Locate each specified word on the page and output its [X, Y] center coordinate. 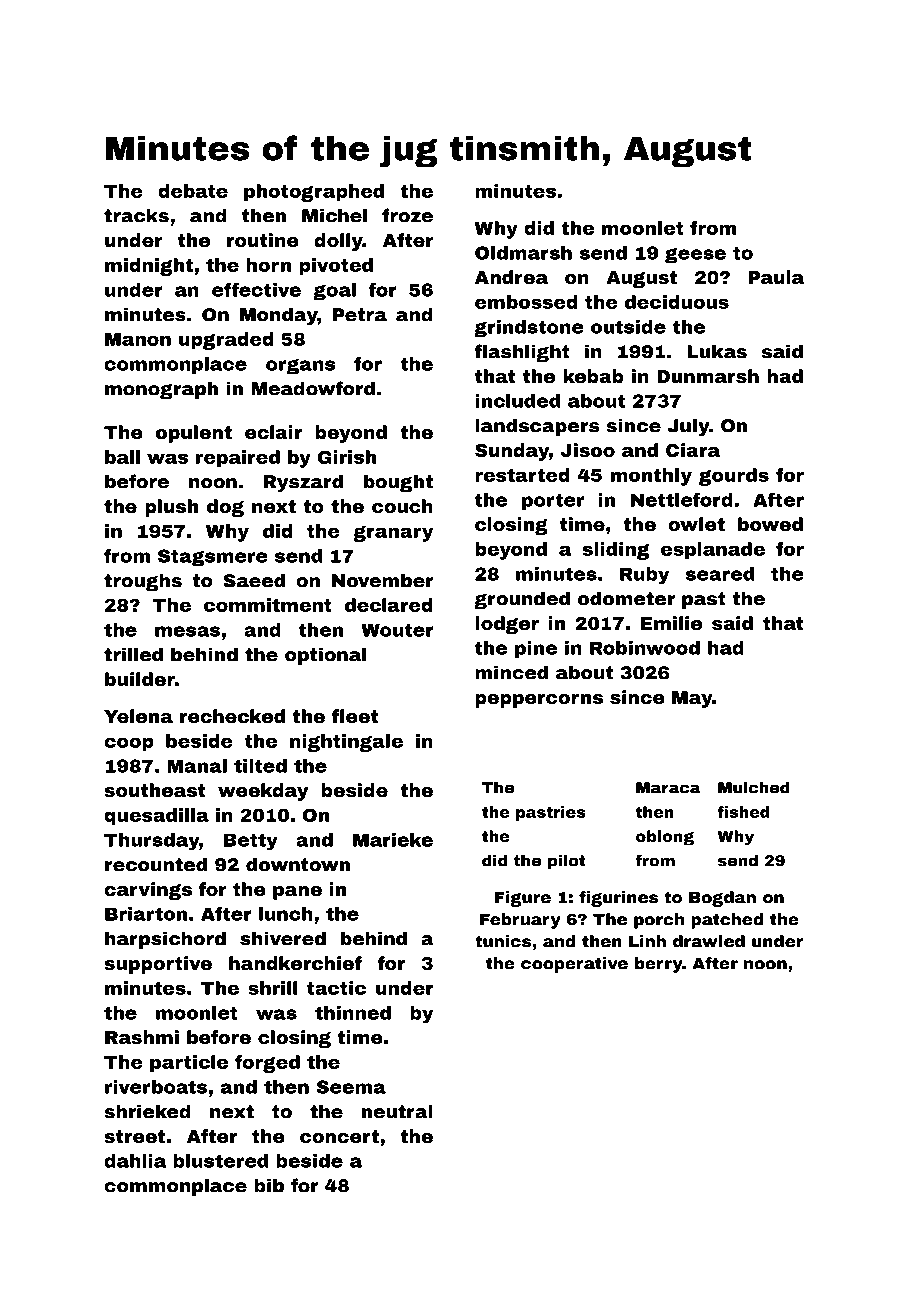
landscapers [537, 427]
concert [339, 1136]
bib [269, 1185]
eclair [273, 432]
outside [628, 327]
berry [658, 965]
